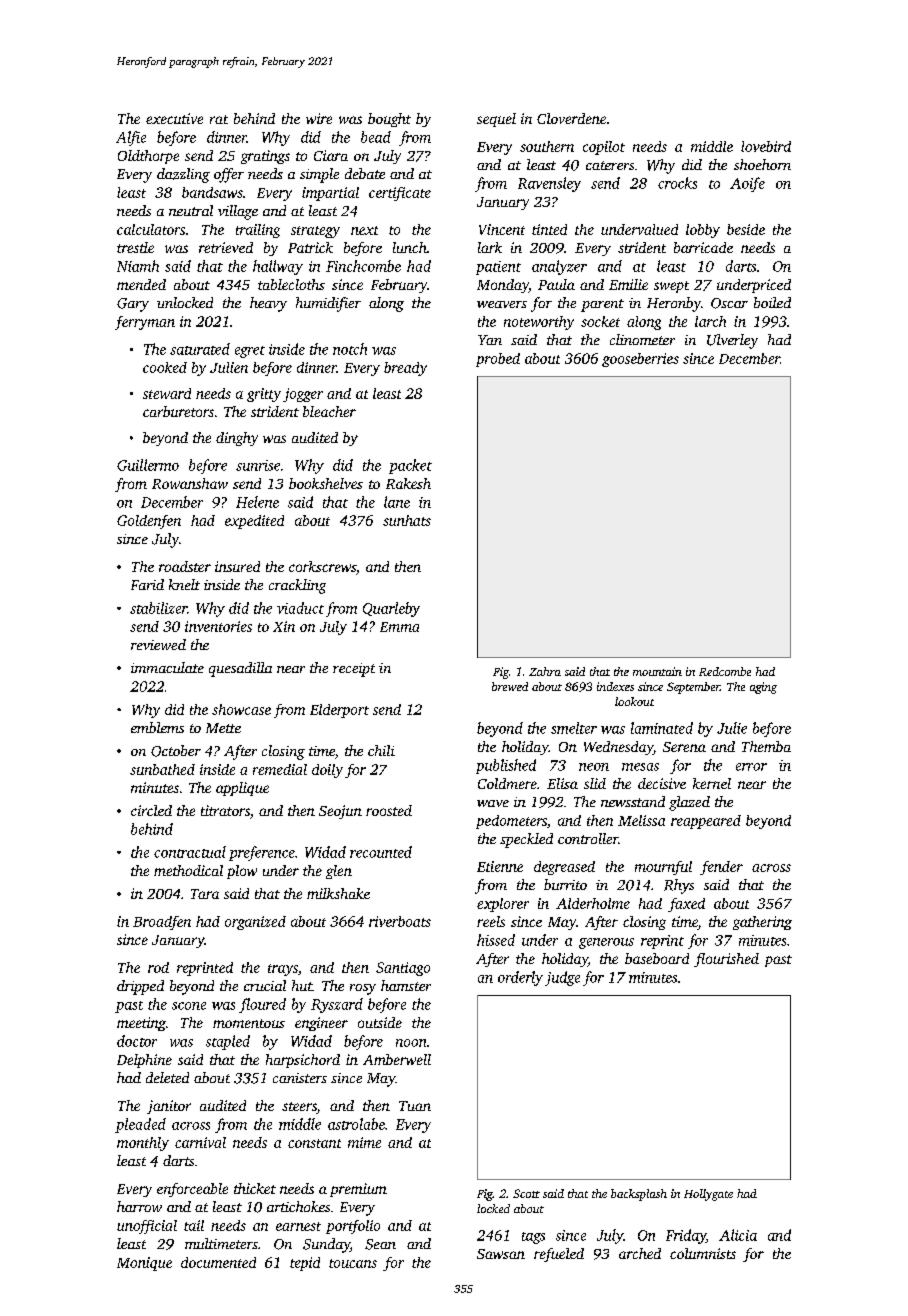 Image resolution: width=908 pixels, height=1316 pixels. I want to click on Redcombe, so click(725, 671).
